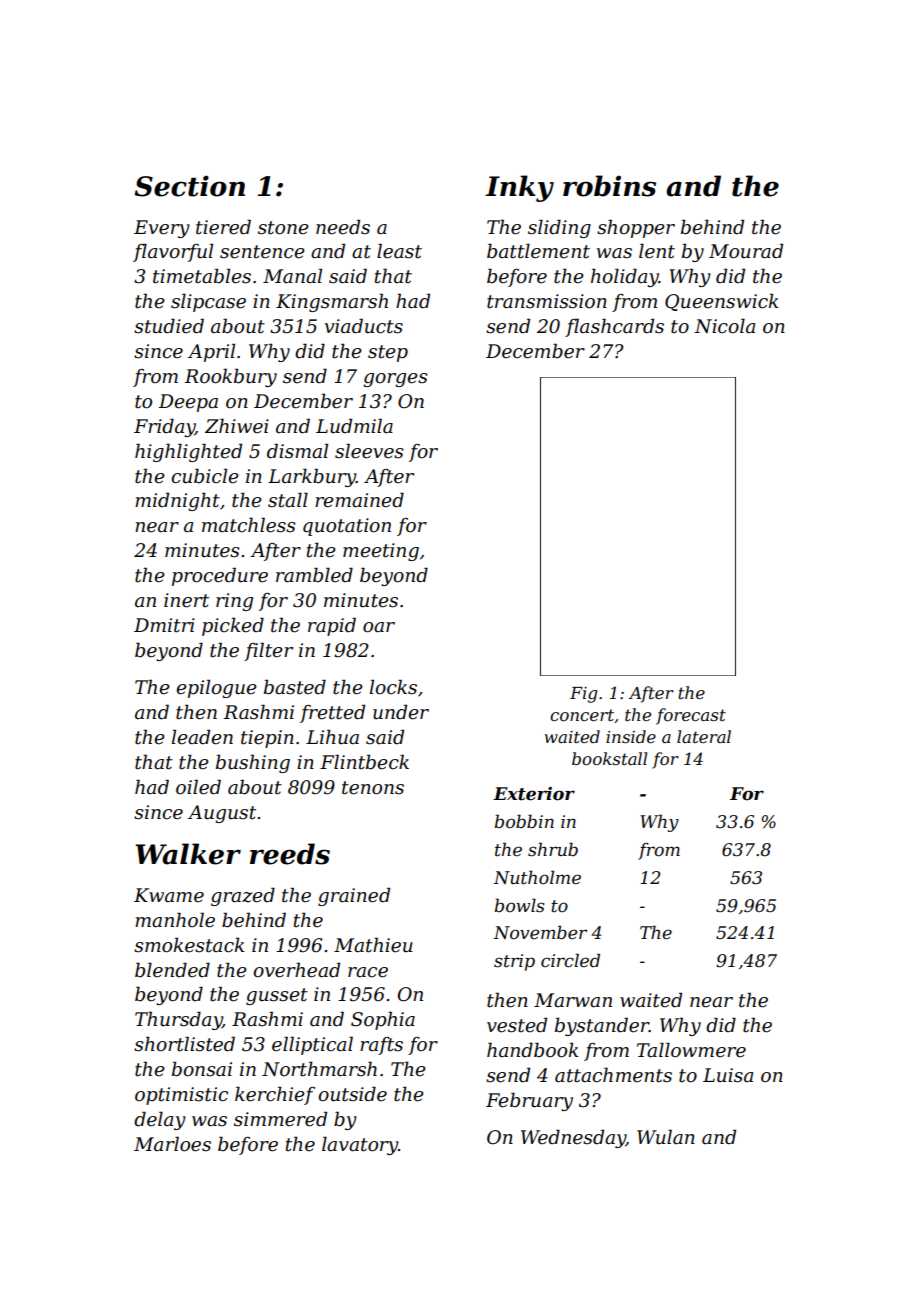 This screenshot has height=1311, width=924. What do you see at coordinates (189, 186) in the screenshot?
I see `Section` at bounding box center [189, 186].
